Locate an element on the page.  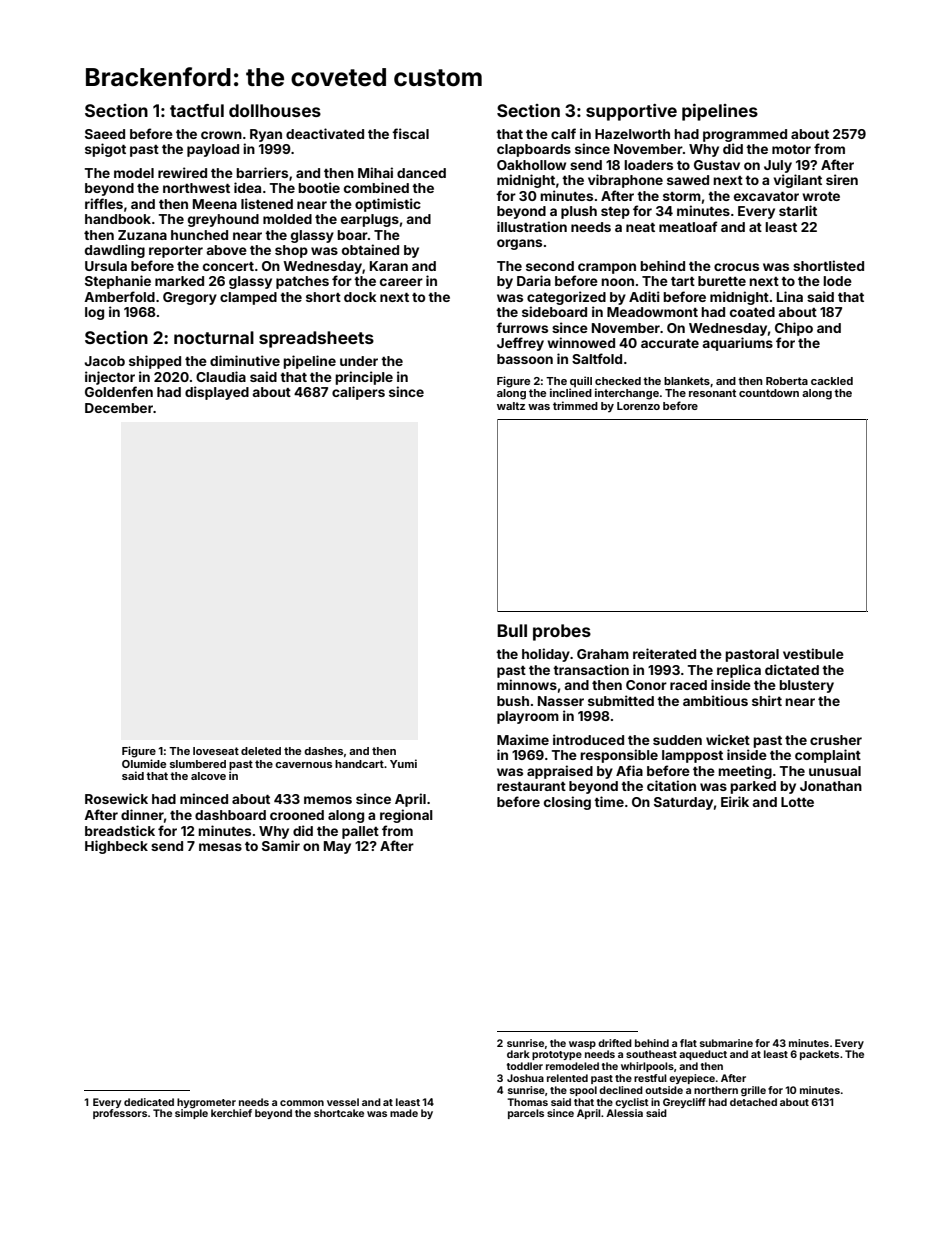
Maxime is located at coordinates (523, 739).
